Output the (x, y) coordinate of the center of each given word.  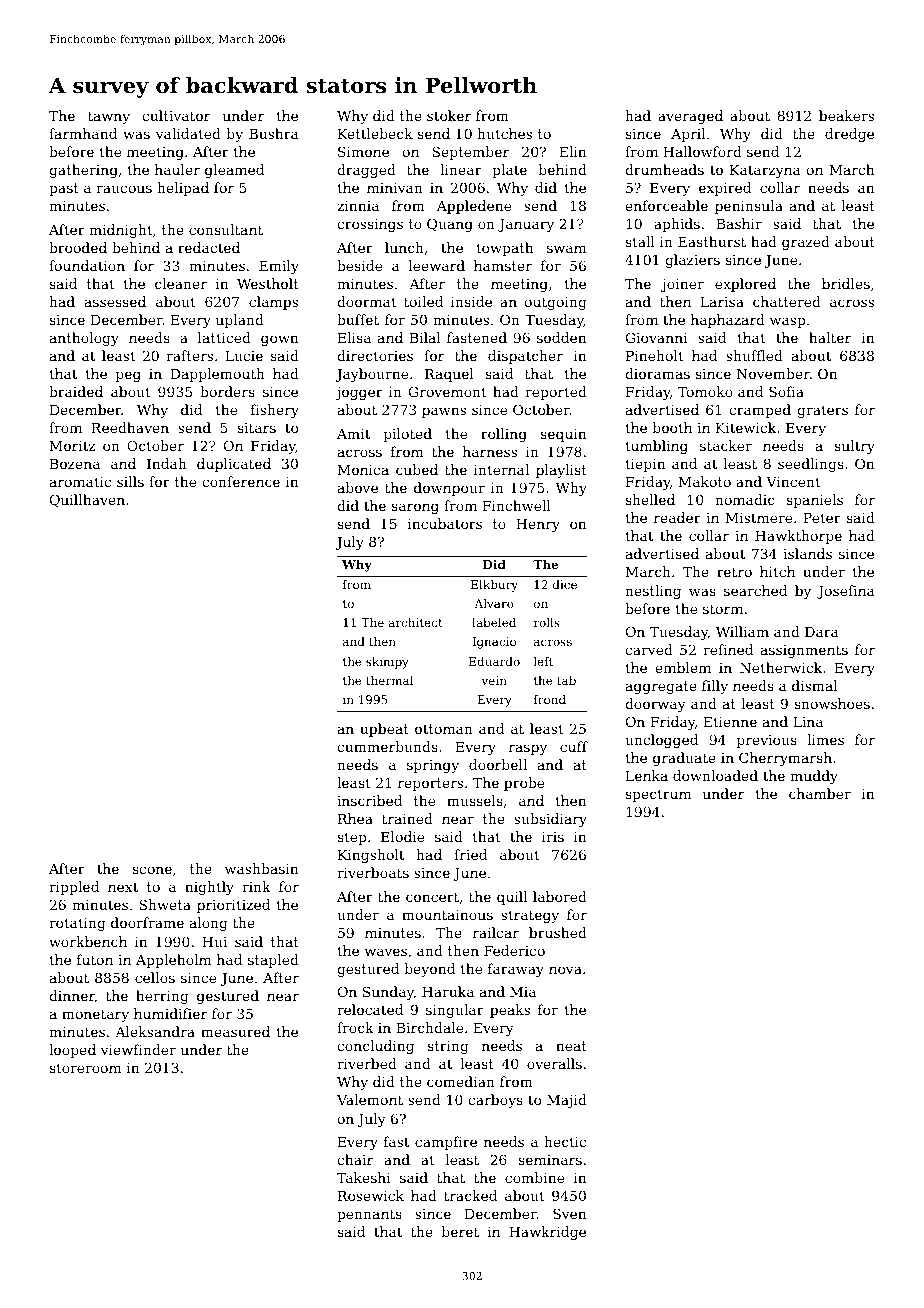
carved (649, 649)
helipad (183, 189)
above (358, 487)
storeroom (86, 1068)
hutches (504, 133)
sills (130, 481)
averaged (690, 117)
